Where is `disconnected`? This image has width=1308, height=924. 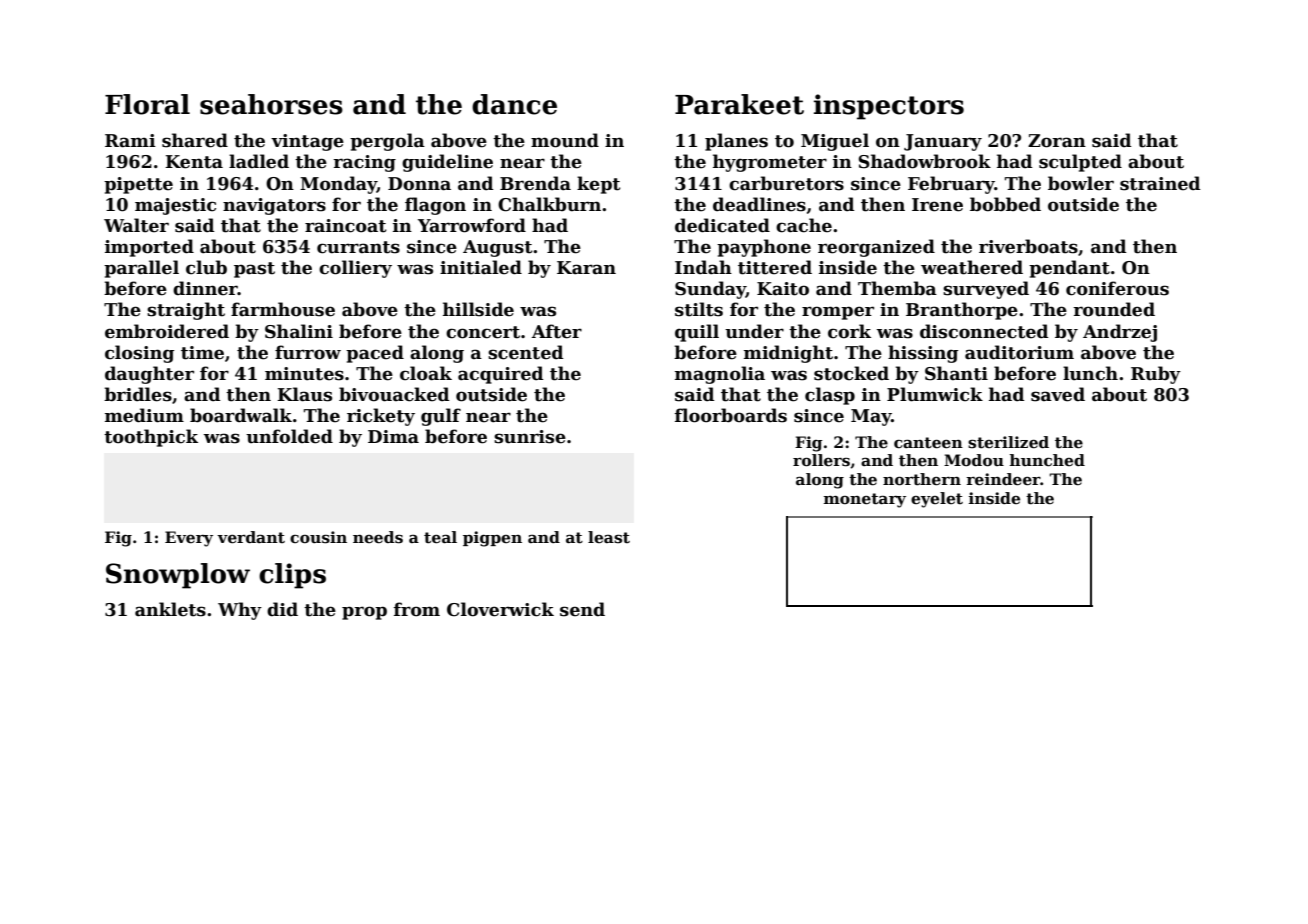 disconnected is located at coordinates (984, 331).
